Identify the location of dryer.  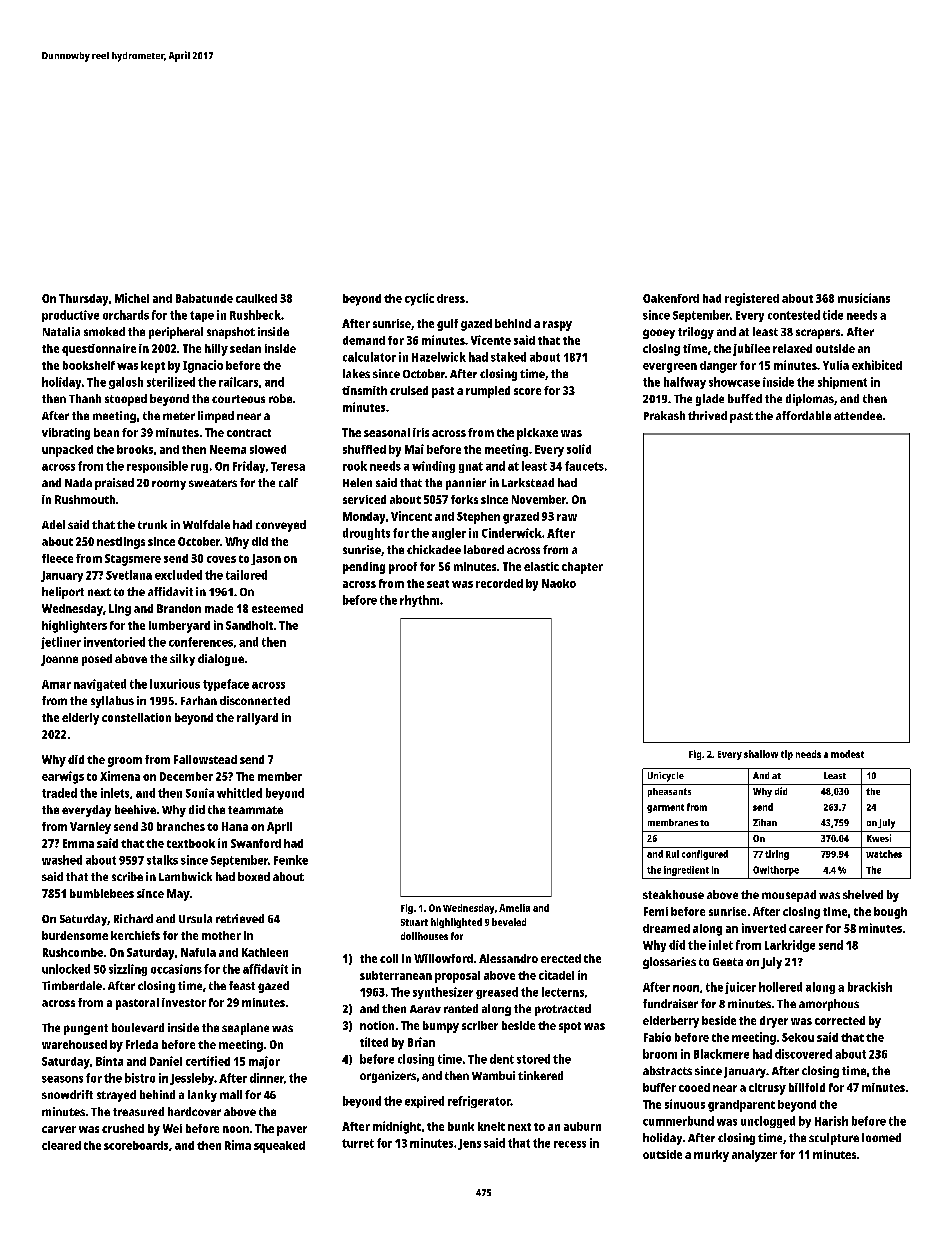
(774, 1022).
